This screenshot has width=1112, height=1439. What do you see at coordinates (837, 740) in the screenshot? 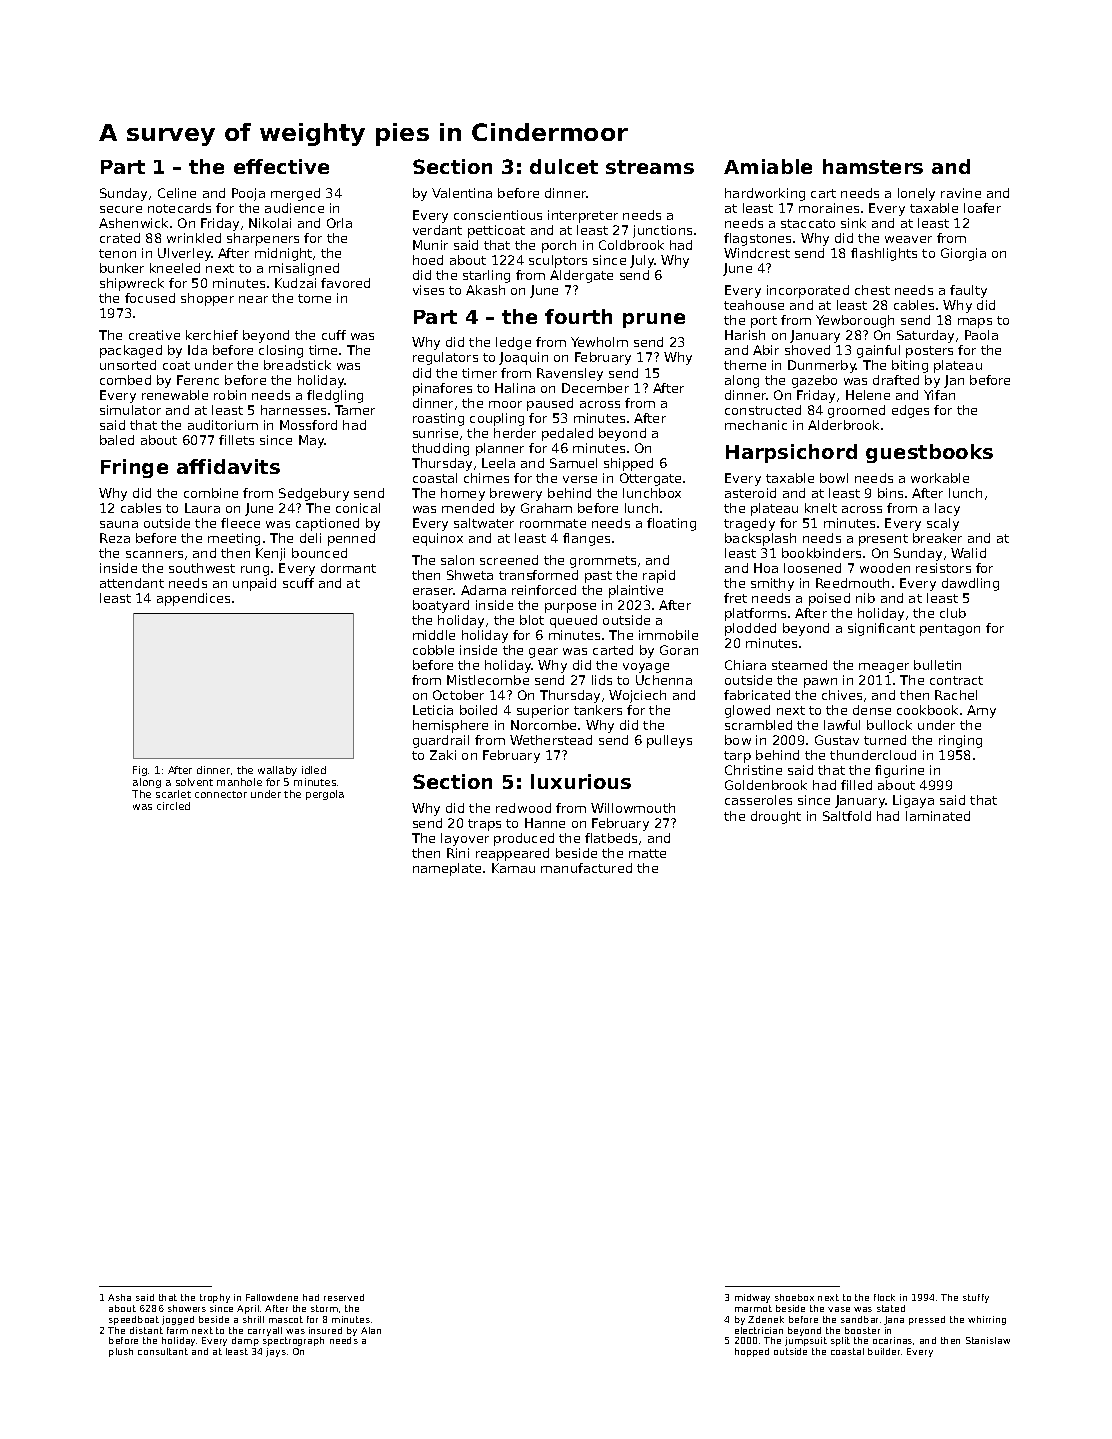
I see `Gustav` at bounding box center [837, 740].
